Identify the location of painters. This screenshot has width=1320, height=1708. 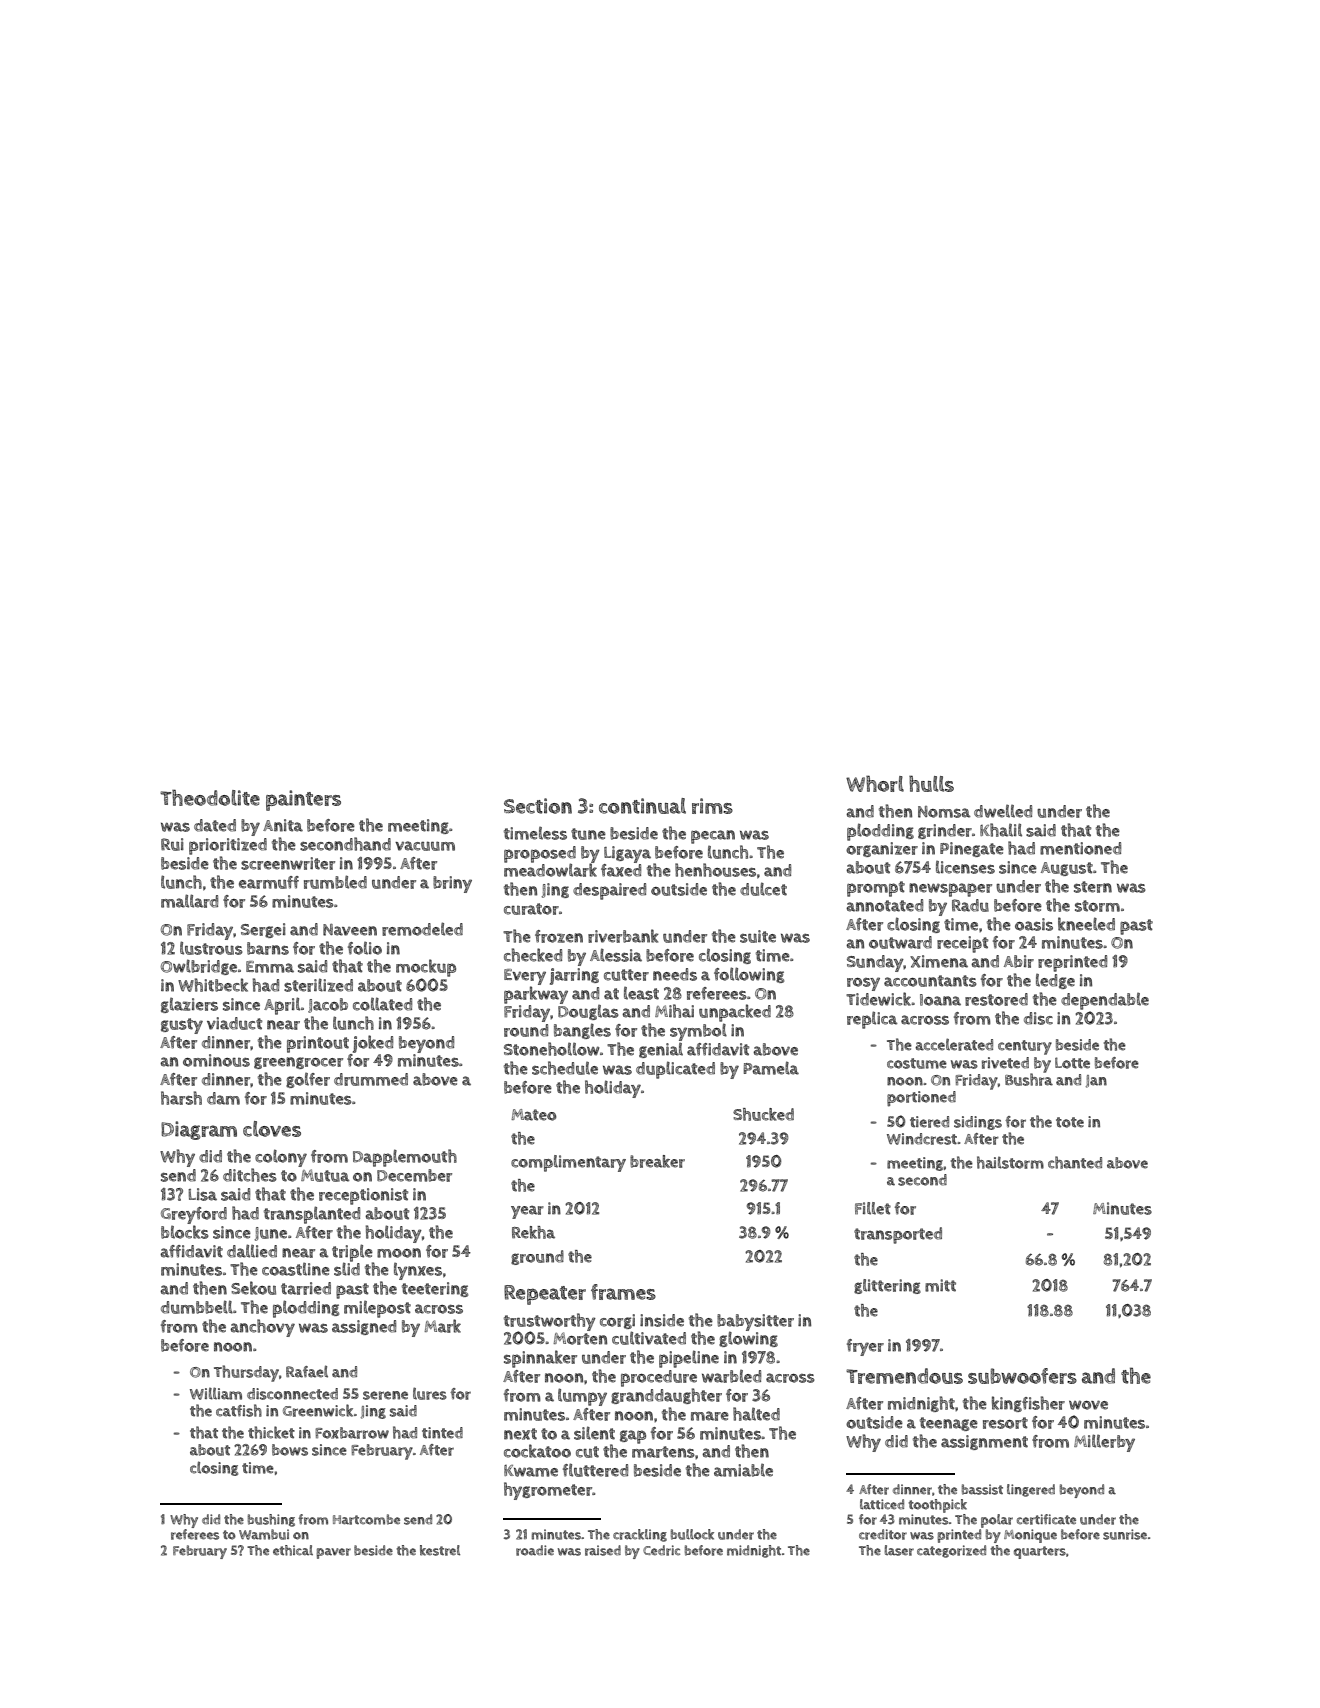
(303, 800).
